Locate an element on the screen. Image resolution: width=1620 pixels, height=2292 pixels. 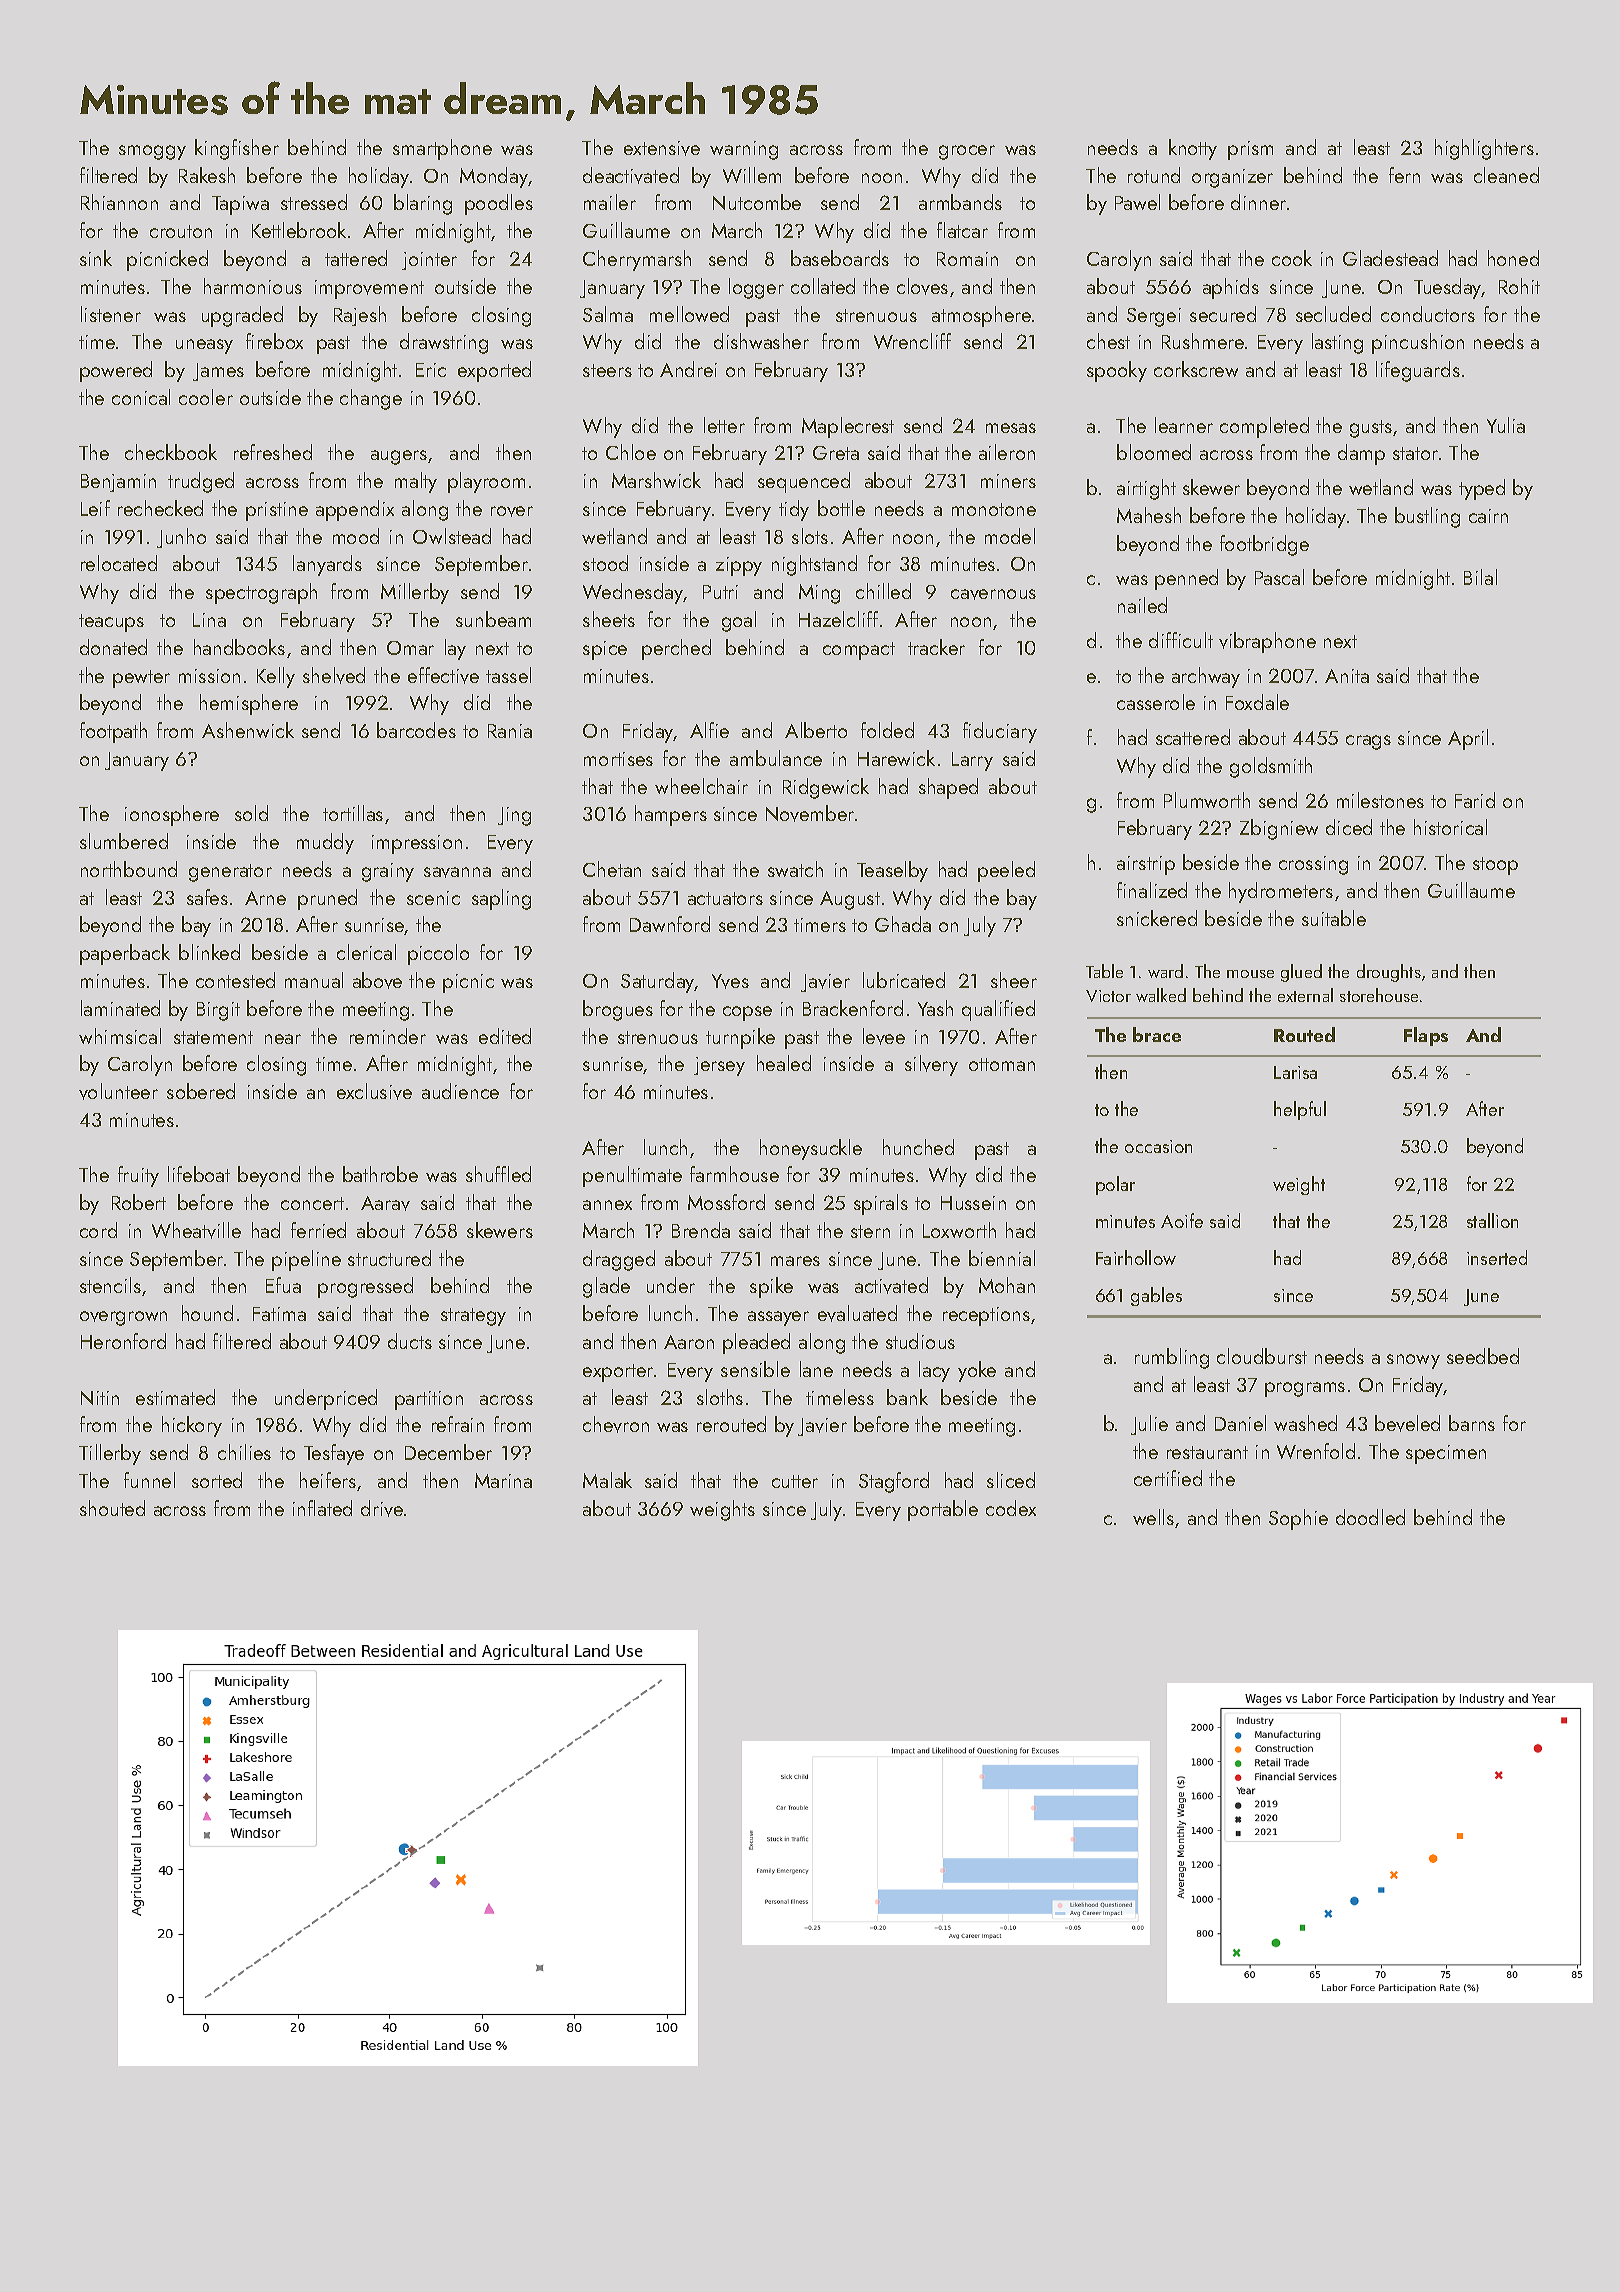
whimsical is located at coordinates (120, 1036).
